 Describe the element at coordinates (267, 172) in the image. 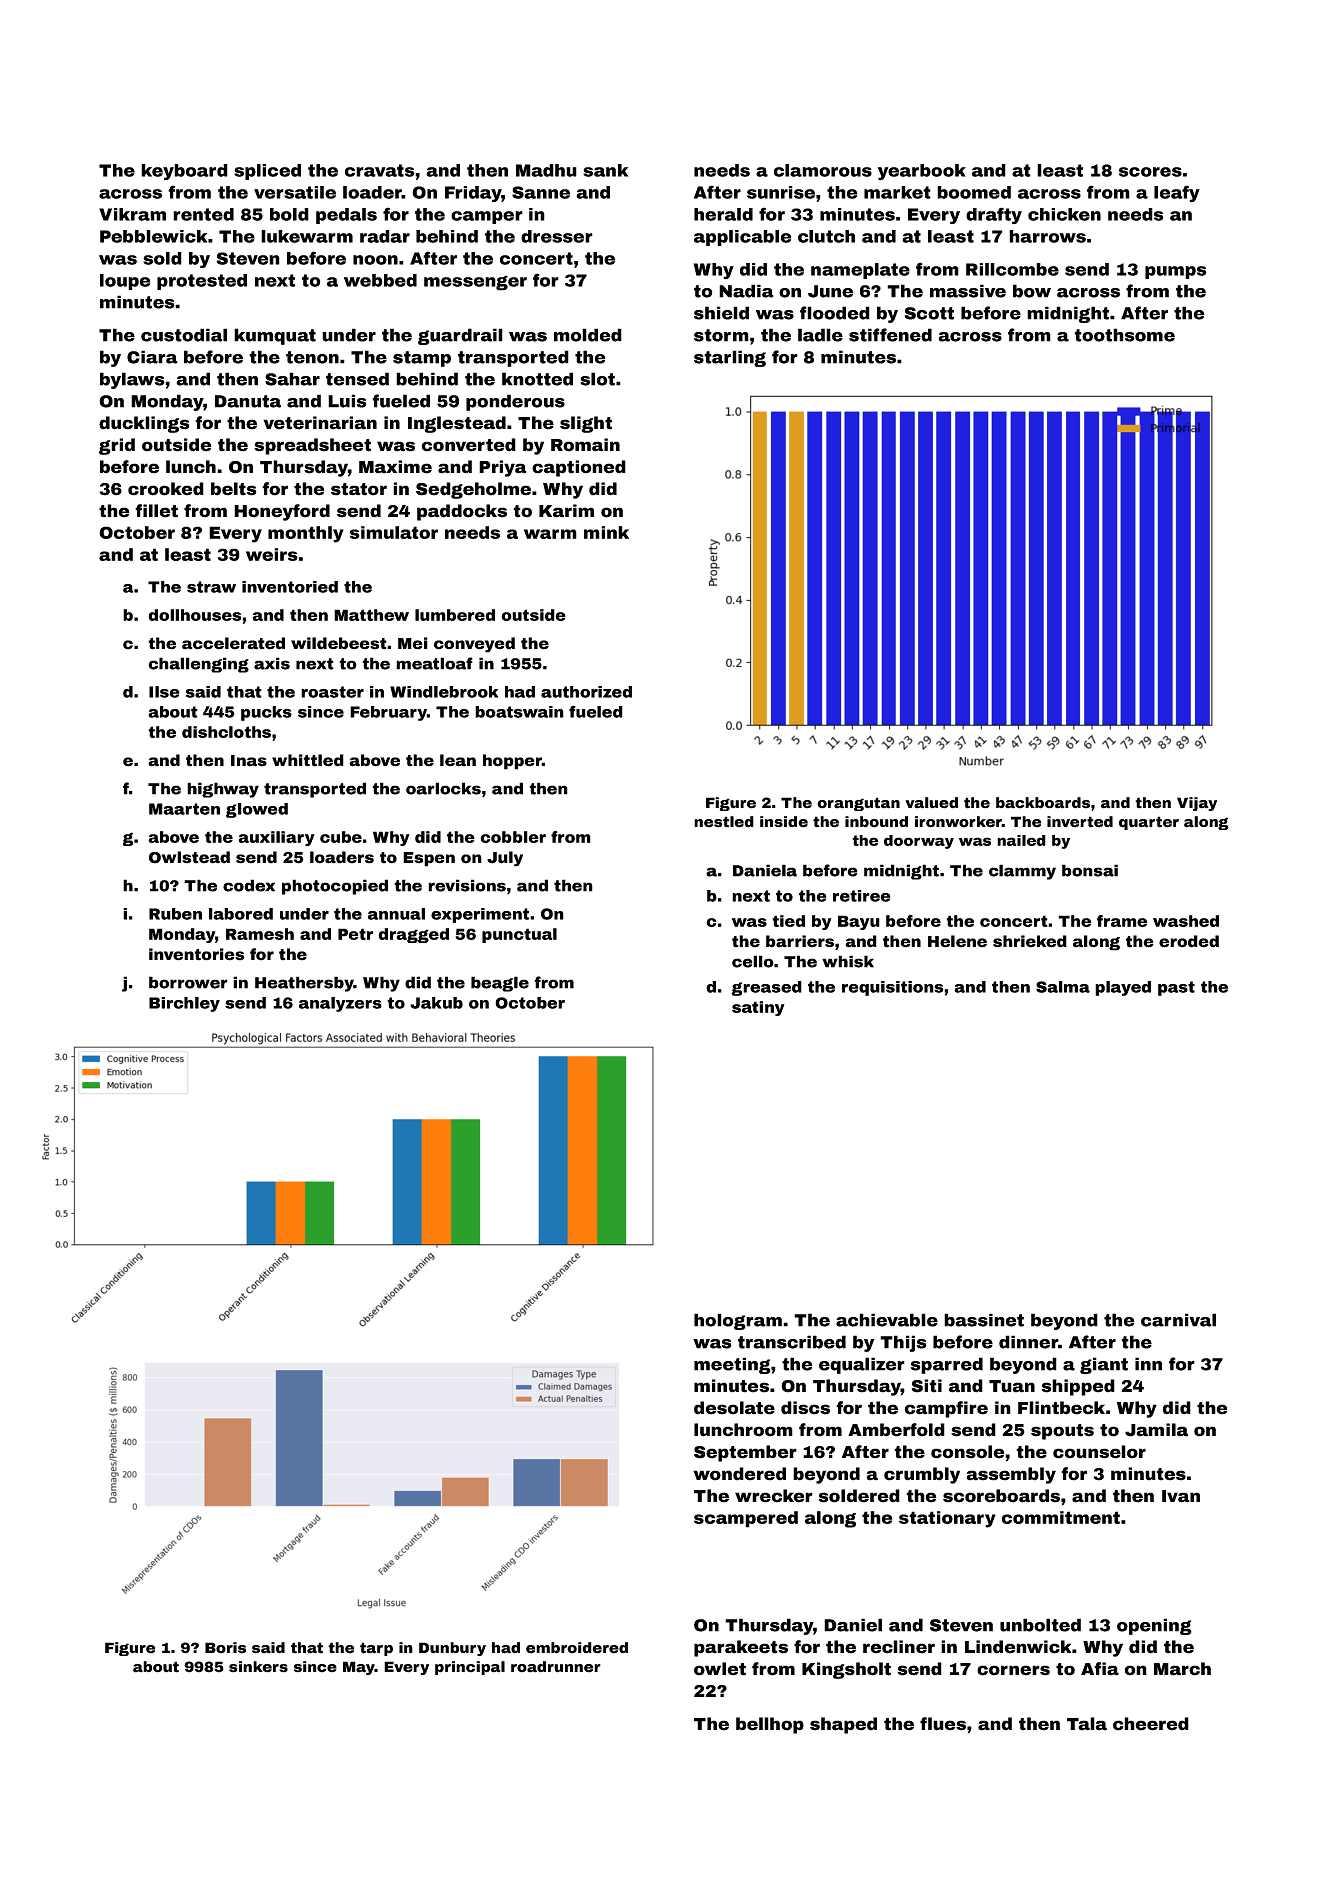

I see `spliced` at that location.
